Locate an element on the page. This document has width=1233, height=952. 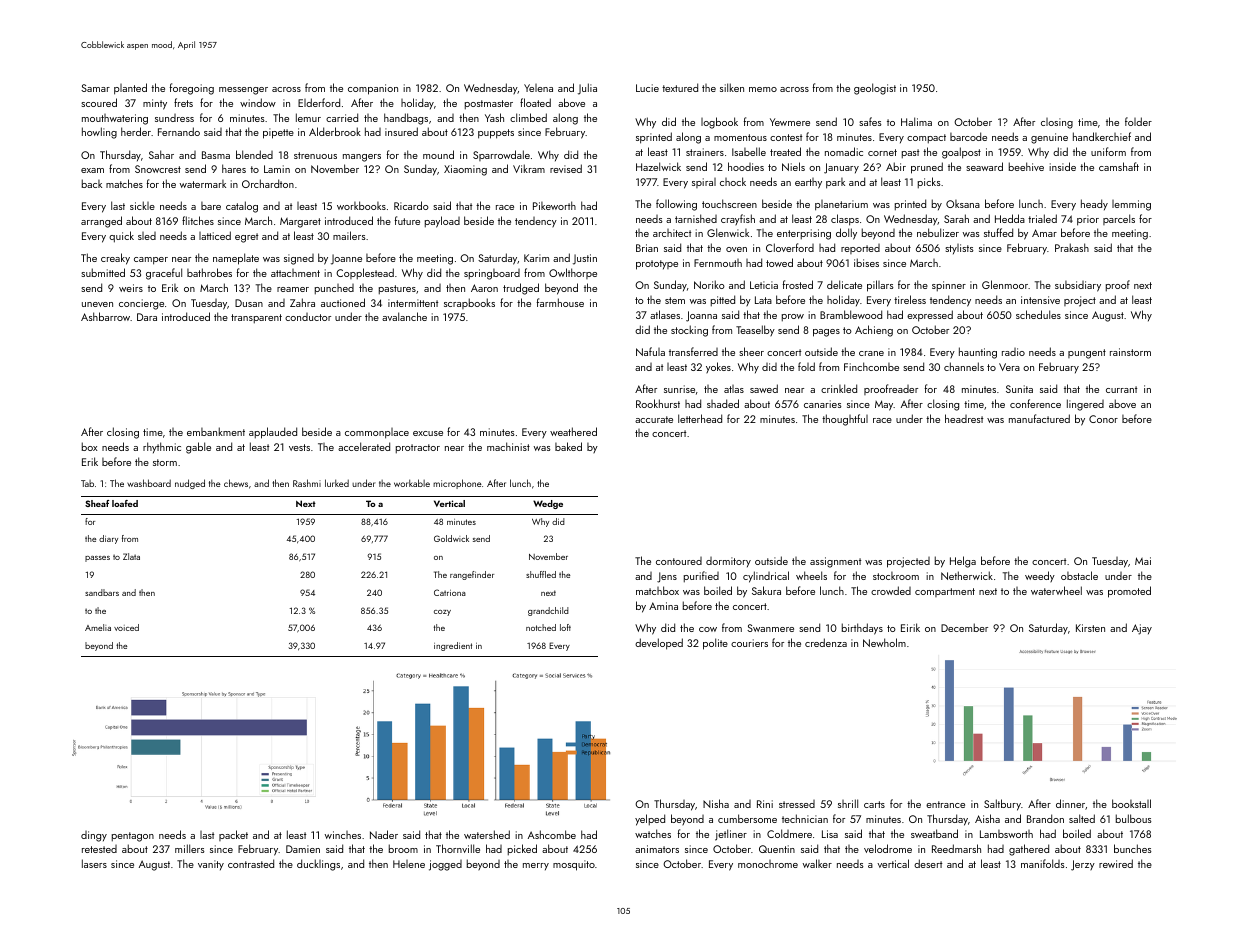
conductor is located at coordinates (308, 317).
